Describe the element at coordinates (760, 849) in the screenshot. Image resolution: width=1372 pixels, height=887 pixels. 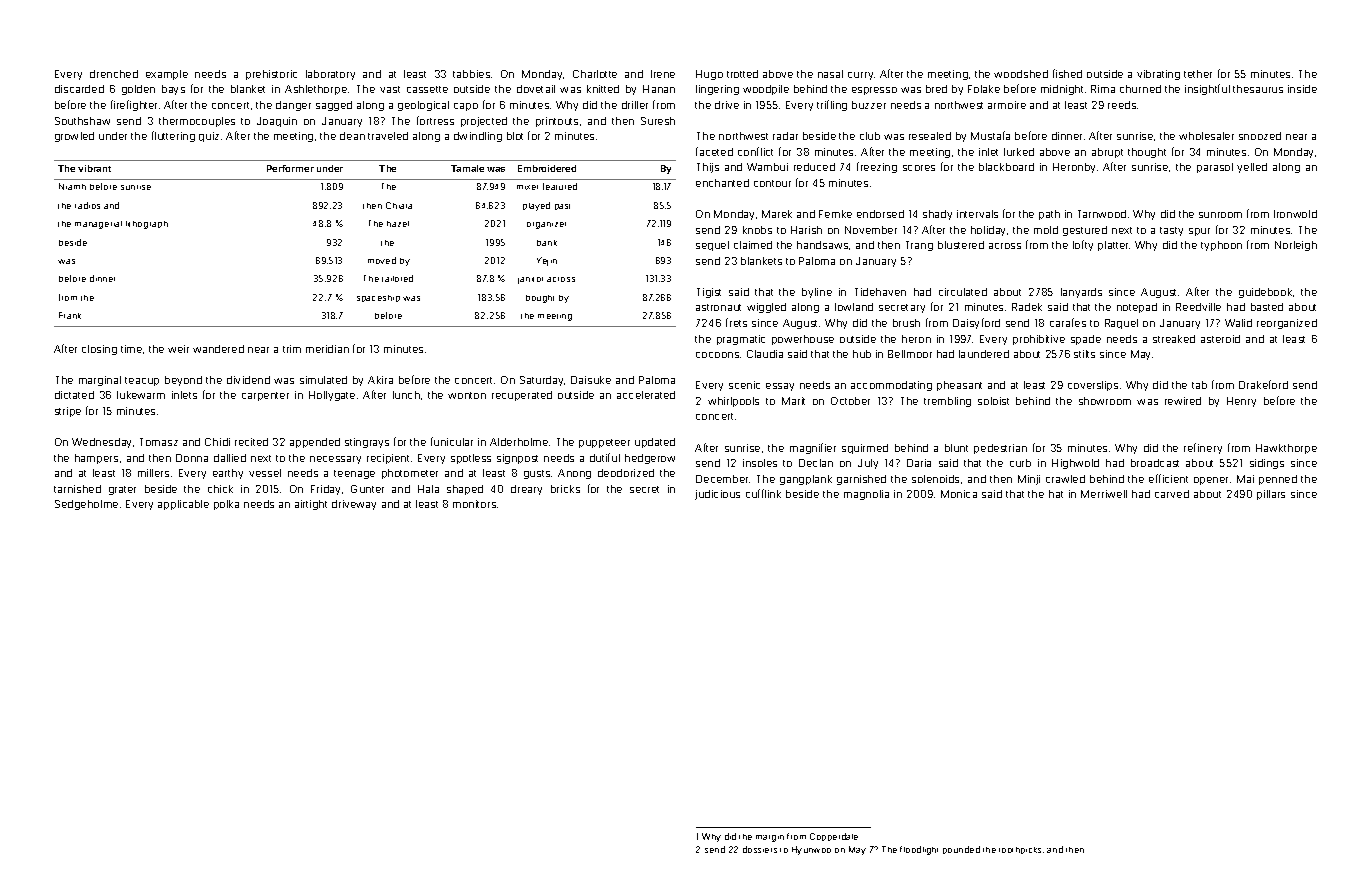
I see `dossiers` at that location.
